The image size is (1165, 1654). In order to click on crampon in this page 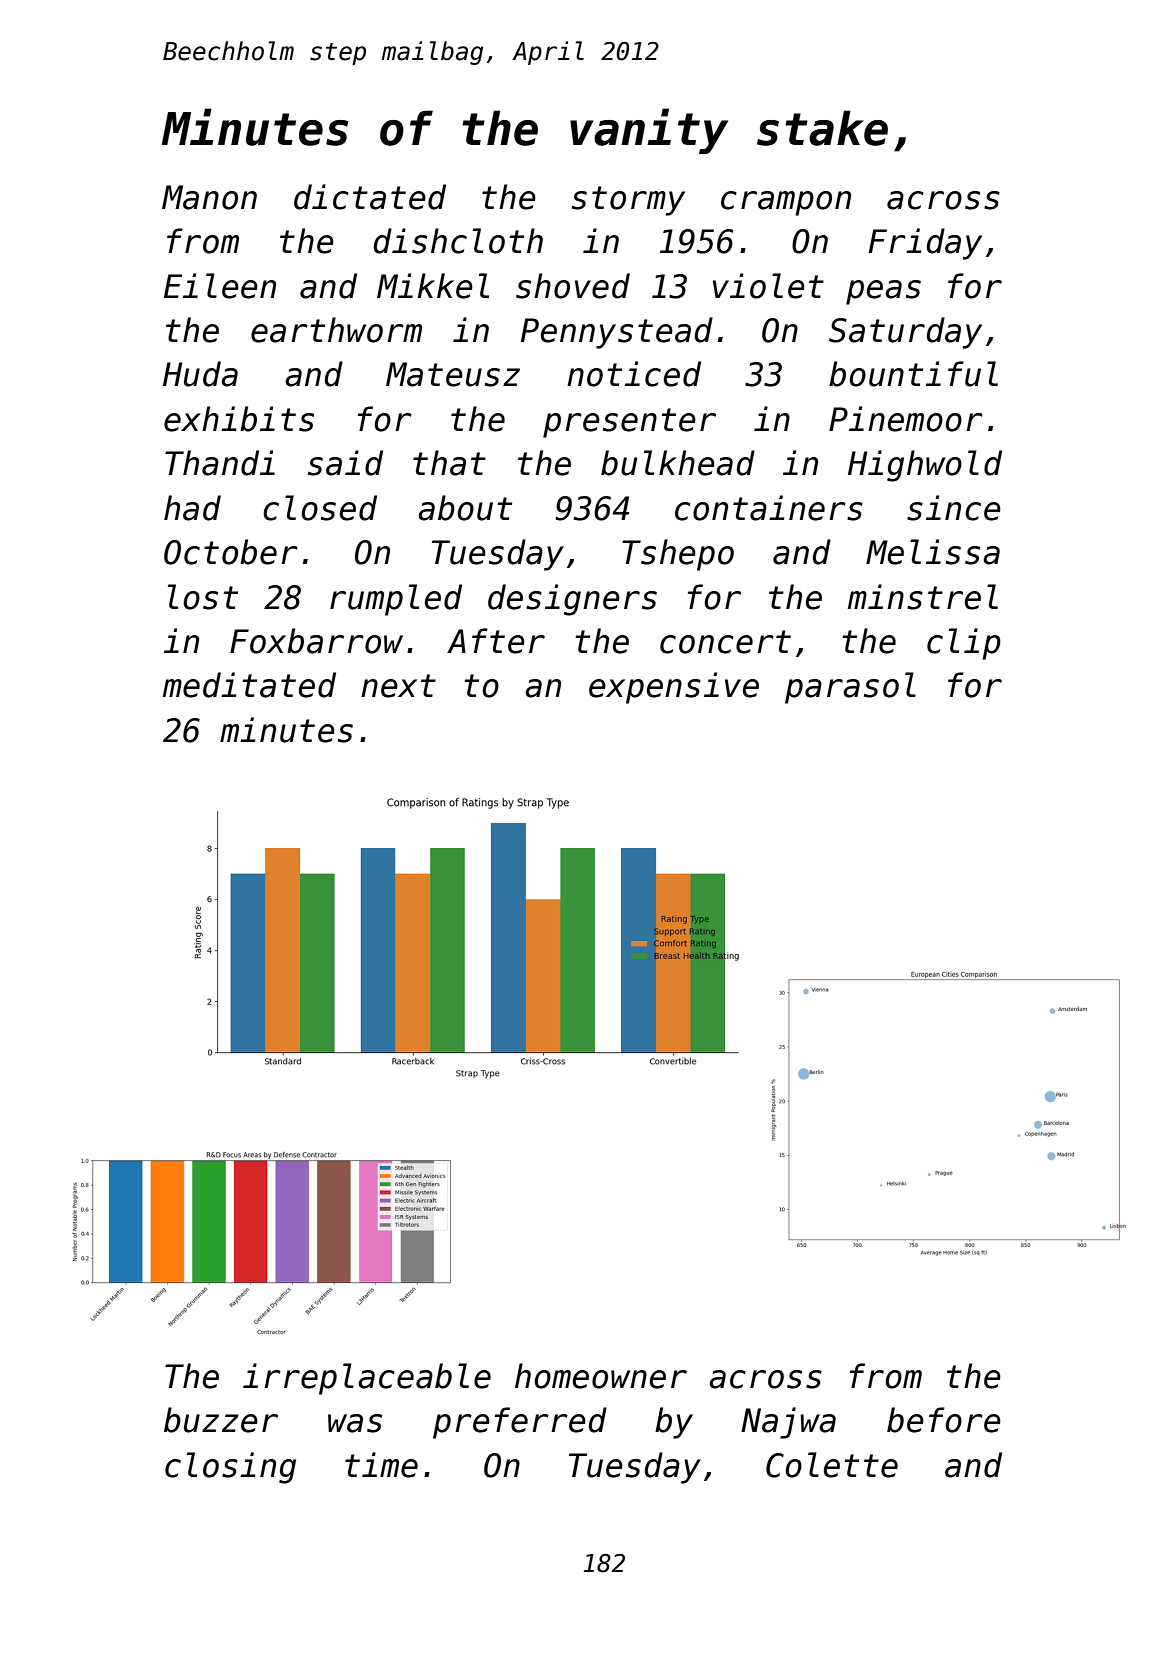, I will do `click(786, 203)`.
